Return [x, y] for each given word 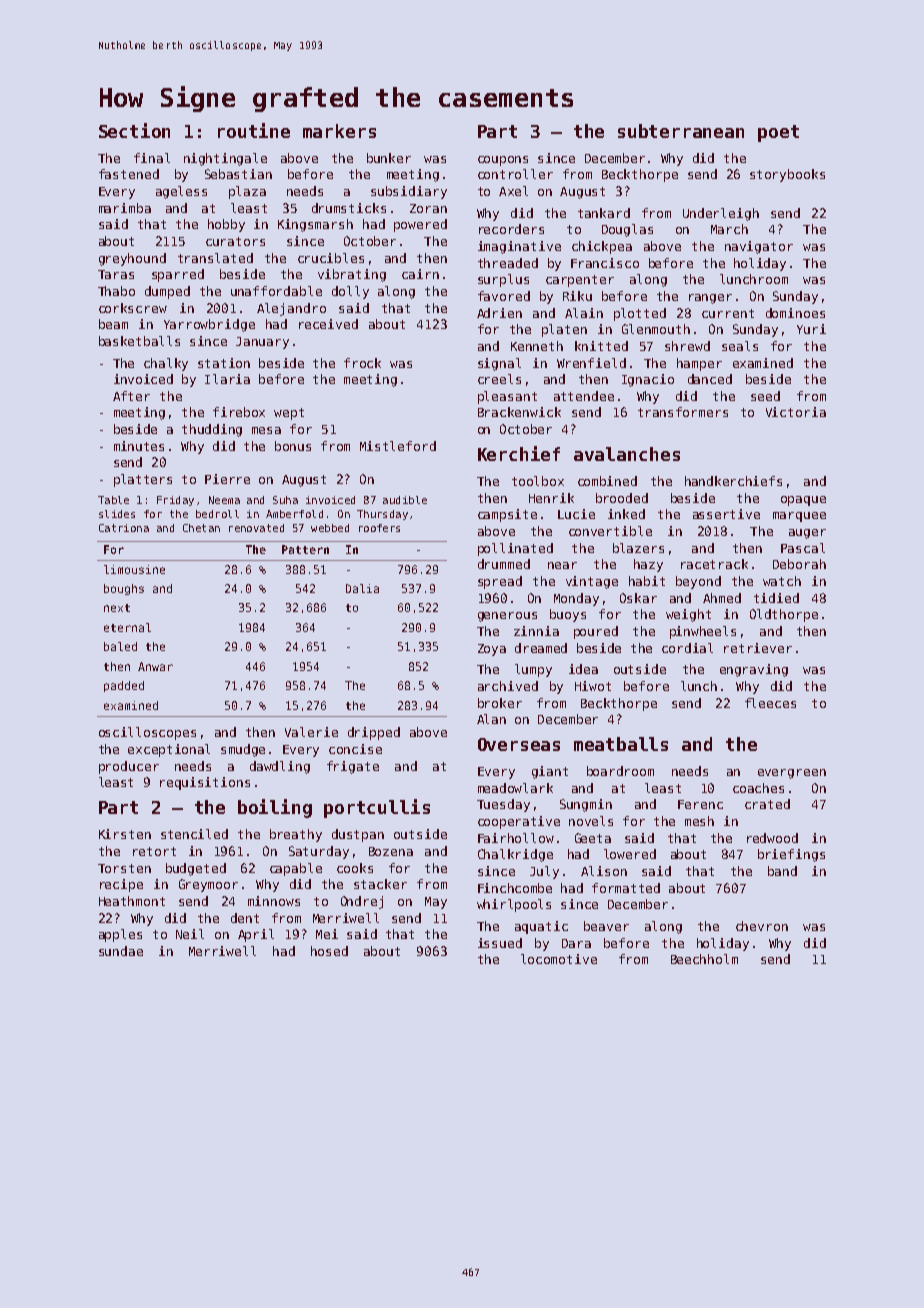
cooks [355, 868]
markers [339, 131]
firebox [239, 412]
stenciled [194, 834]
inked [626, 514]
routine [254, 130]
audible [405, 500]
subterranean [681, 131]
